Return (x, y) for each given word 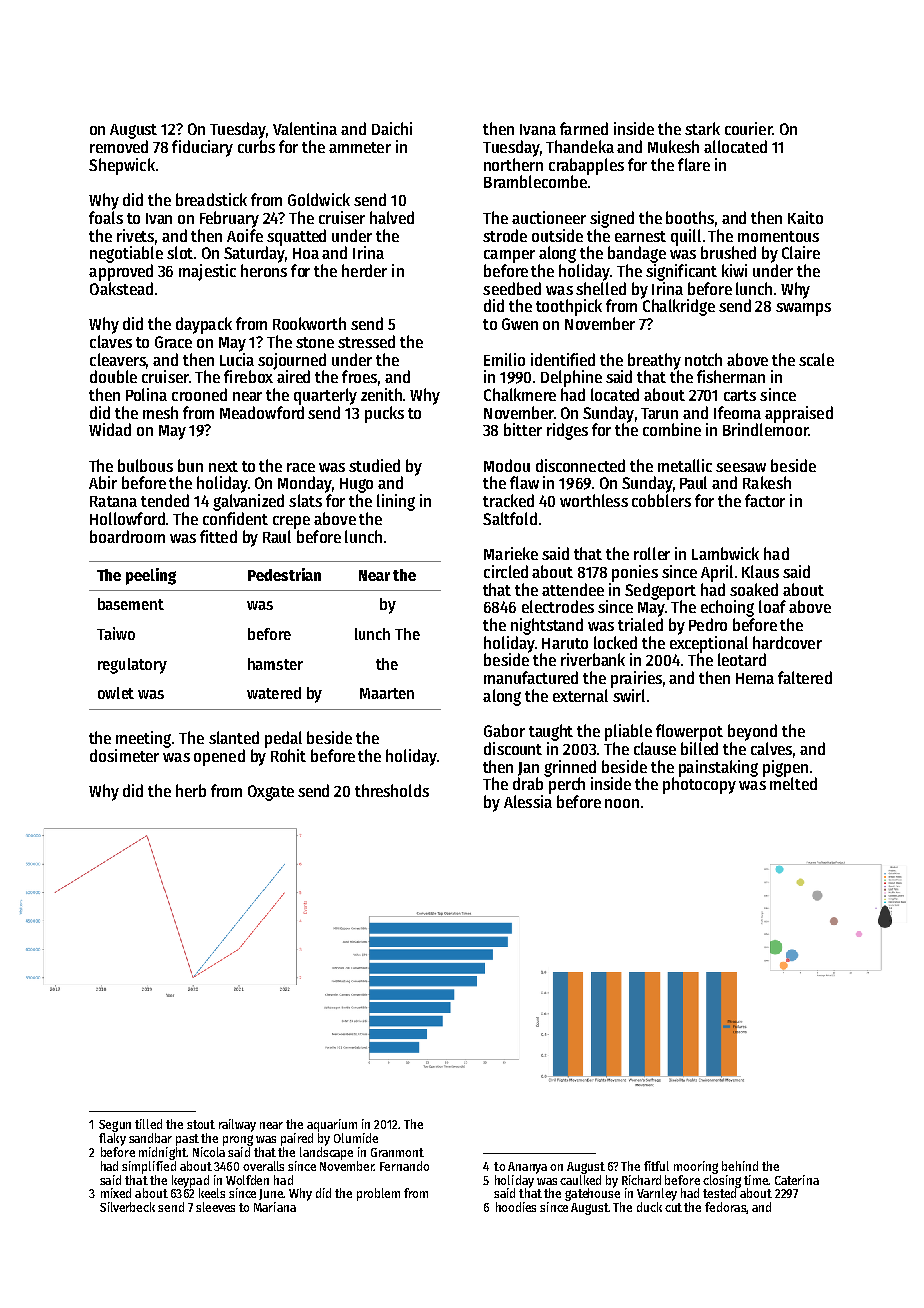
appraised (799, 414)
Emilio (504, 359)
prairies (636, 679)
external (580, 695)
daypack (204, 325)
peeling (151, 576)
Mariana (275, 1207)
